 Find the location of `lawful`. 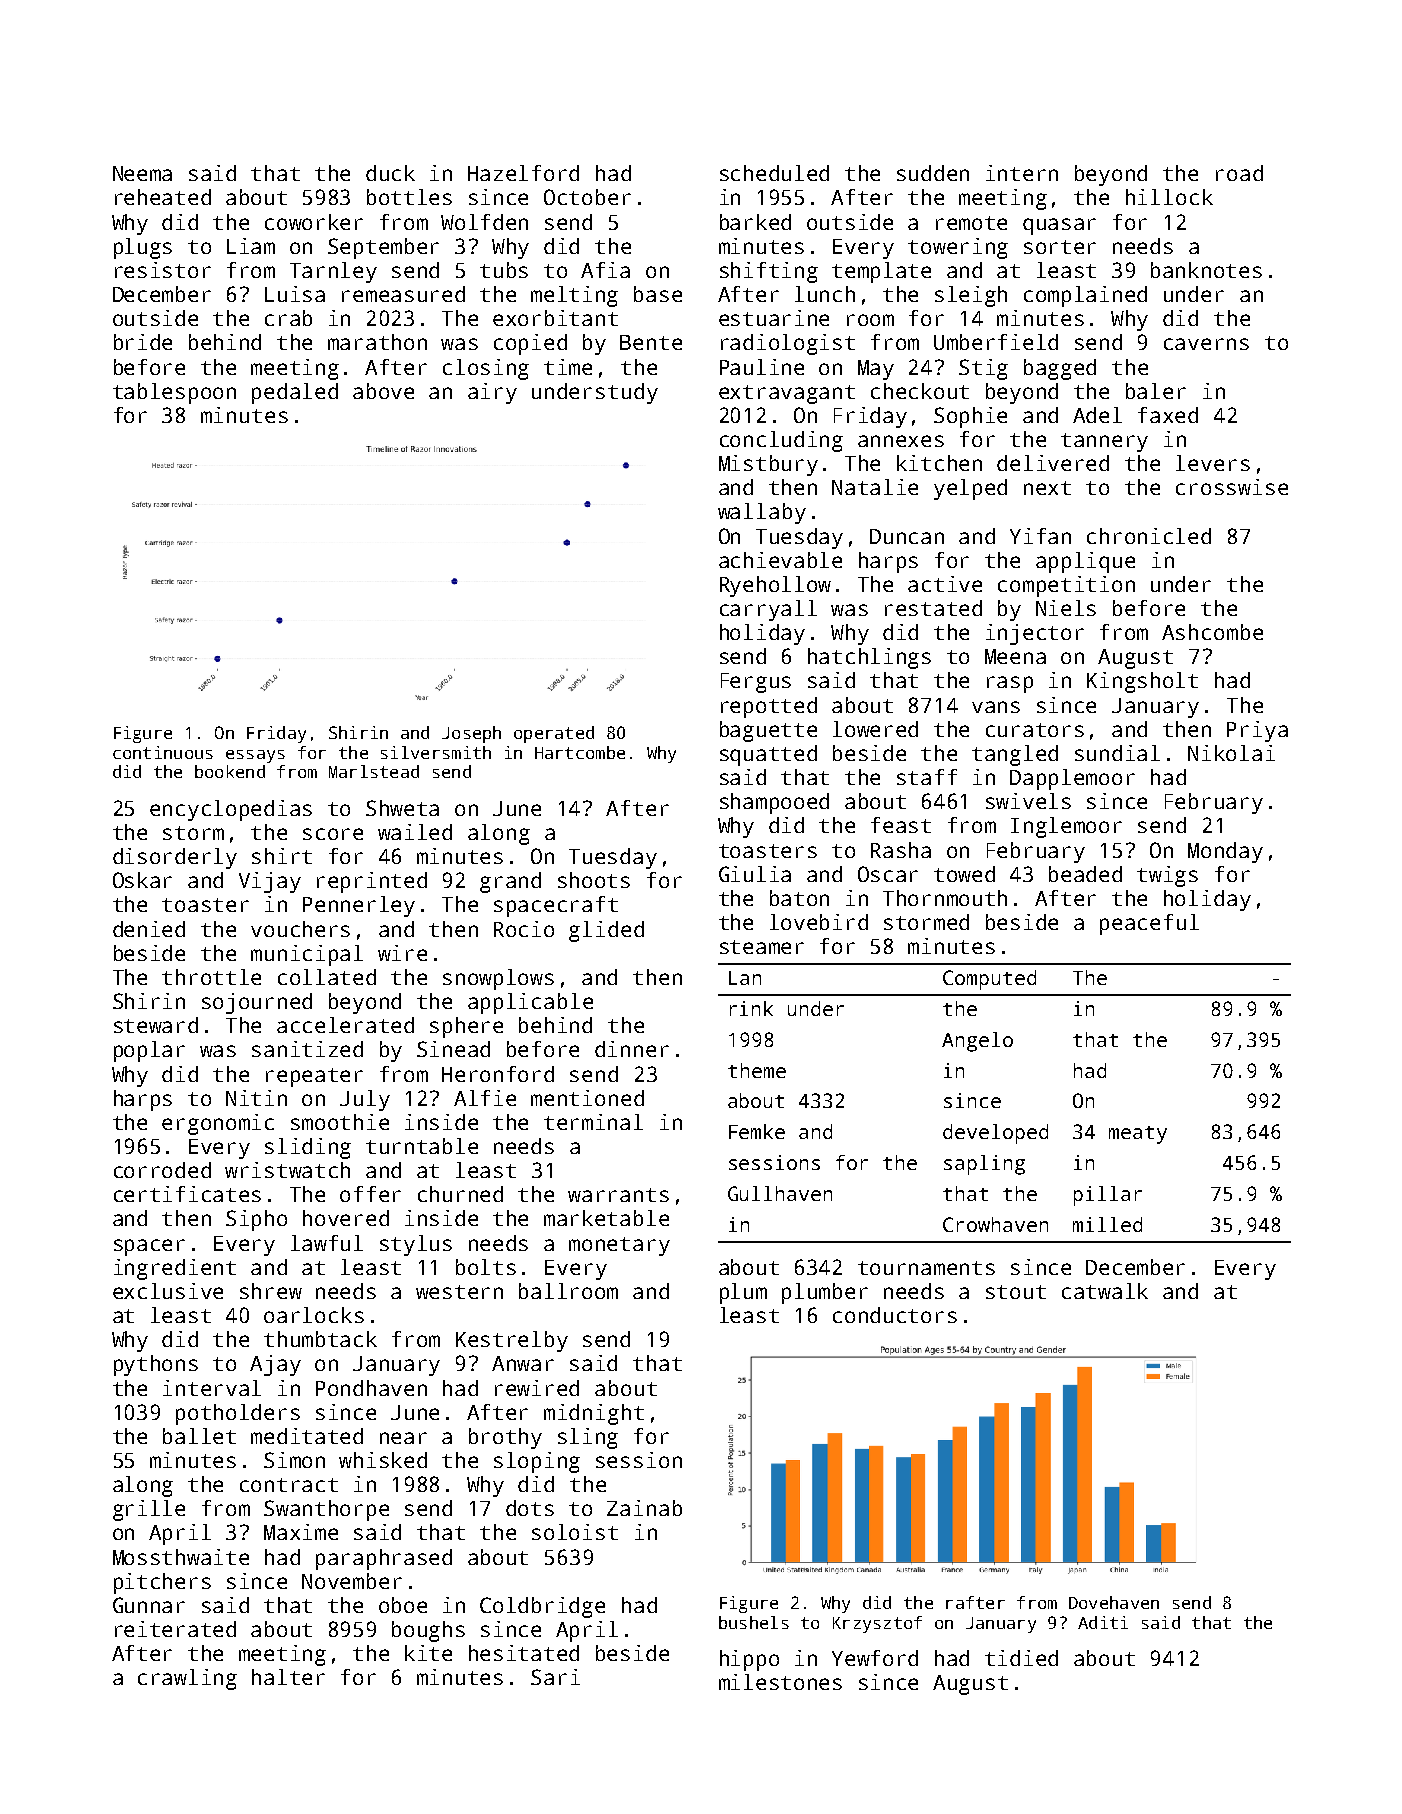

lawful is located at coordinates (327, 1243).
